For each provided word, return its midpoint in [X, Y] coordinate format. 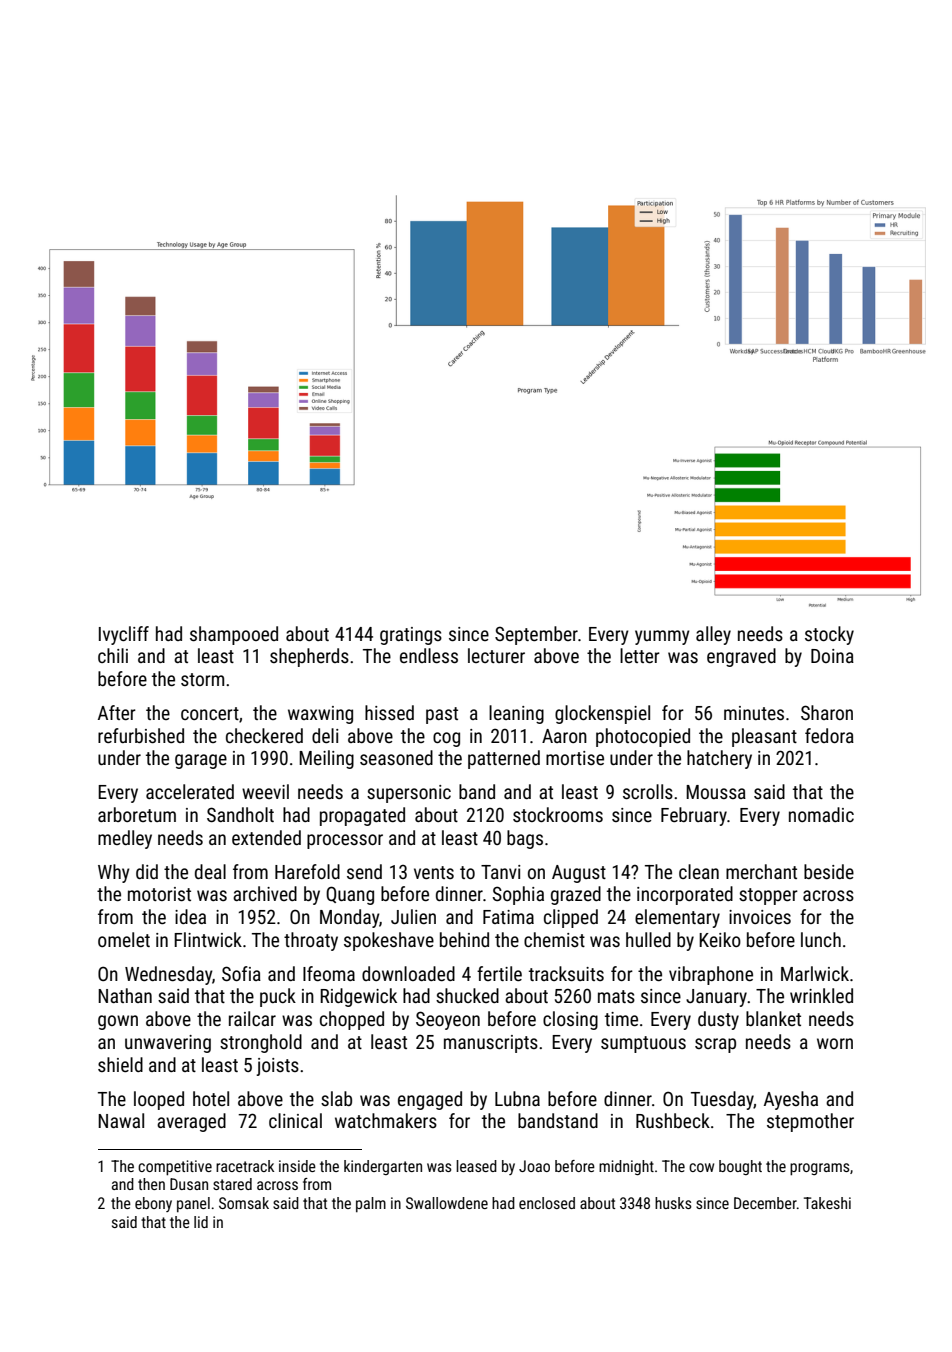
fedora [829, 735]
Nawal [121, 1120]
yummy [662, 637]
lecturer [496, 655]
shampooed [234, 635]
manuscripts [491, 1044]
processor [345, 841]
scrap [715, 1045]
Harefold [307, 871]
